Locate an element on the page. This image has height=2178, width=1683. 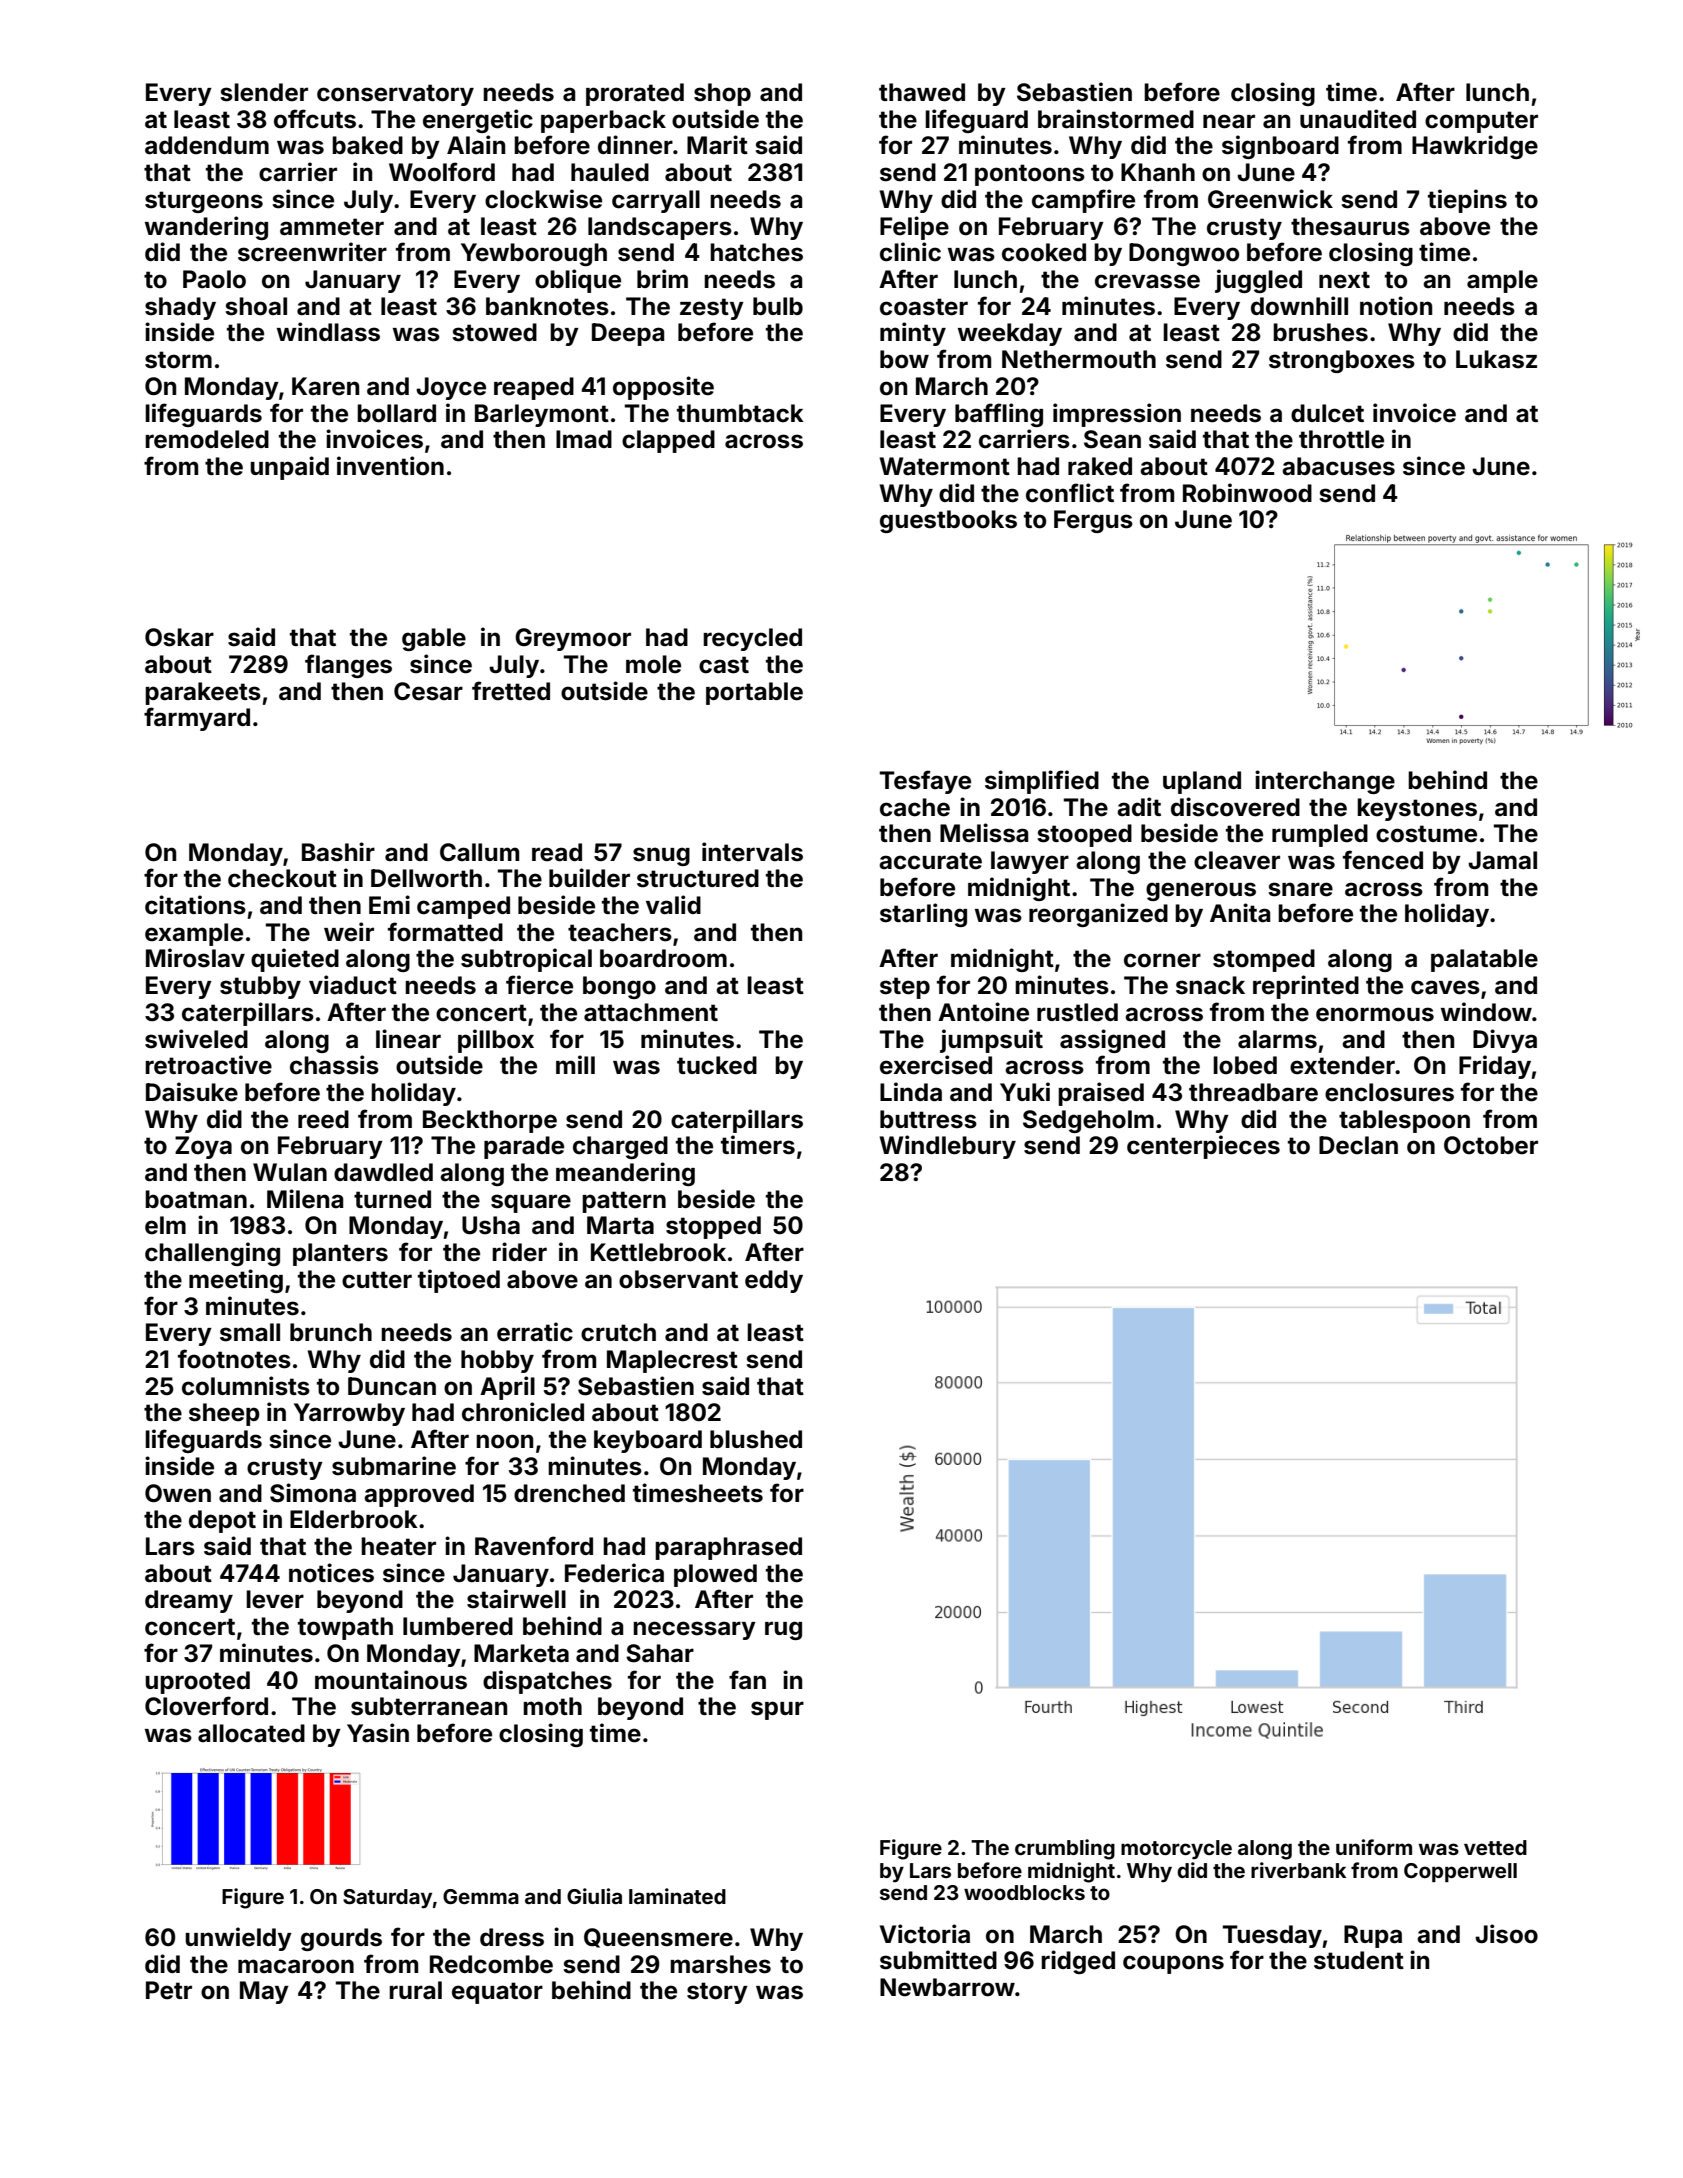
equator is located at coordinates (497, 1993).
